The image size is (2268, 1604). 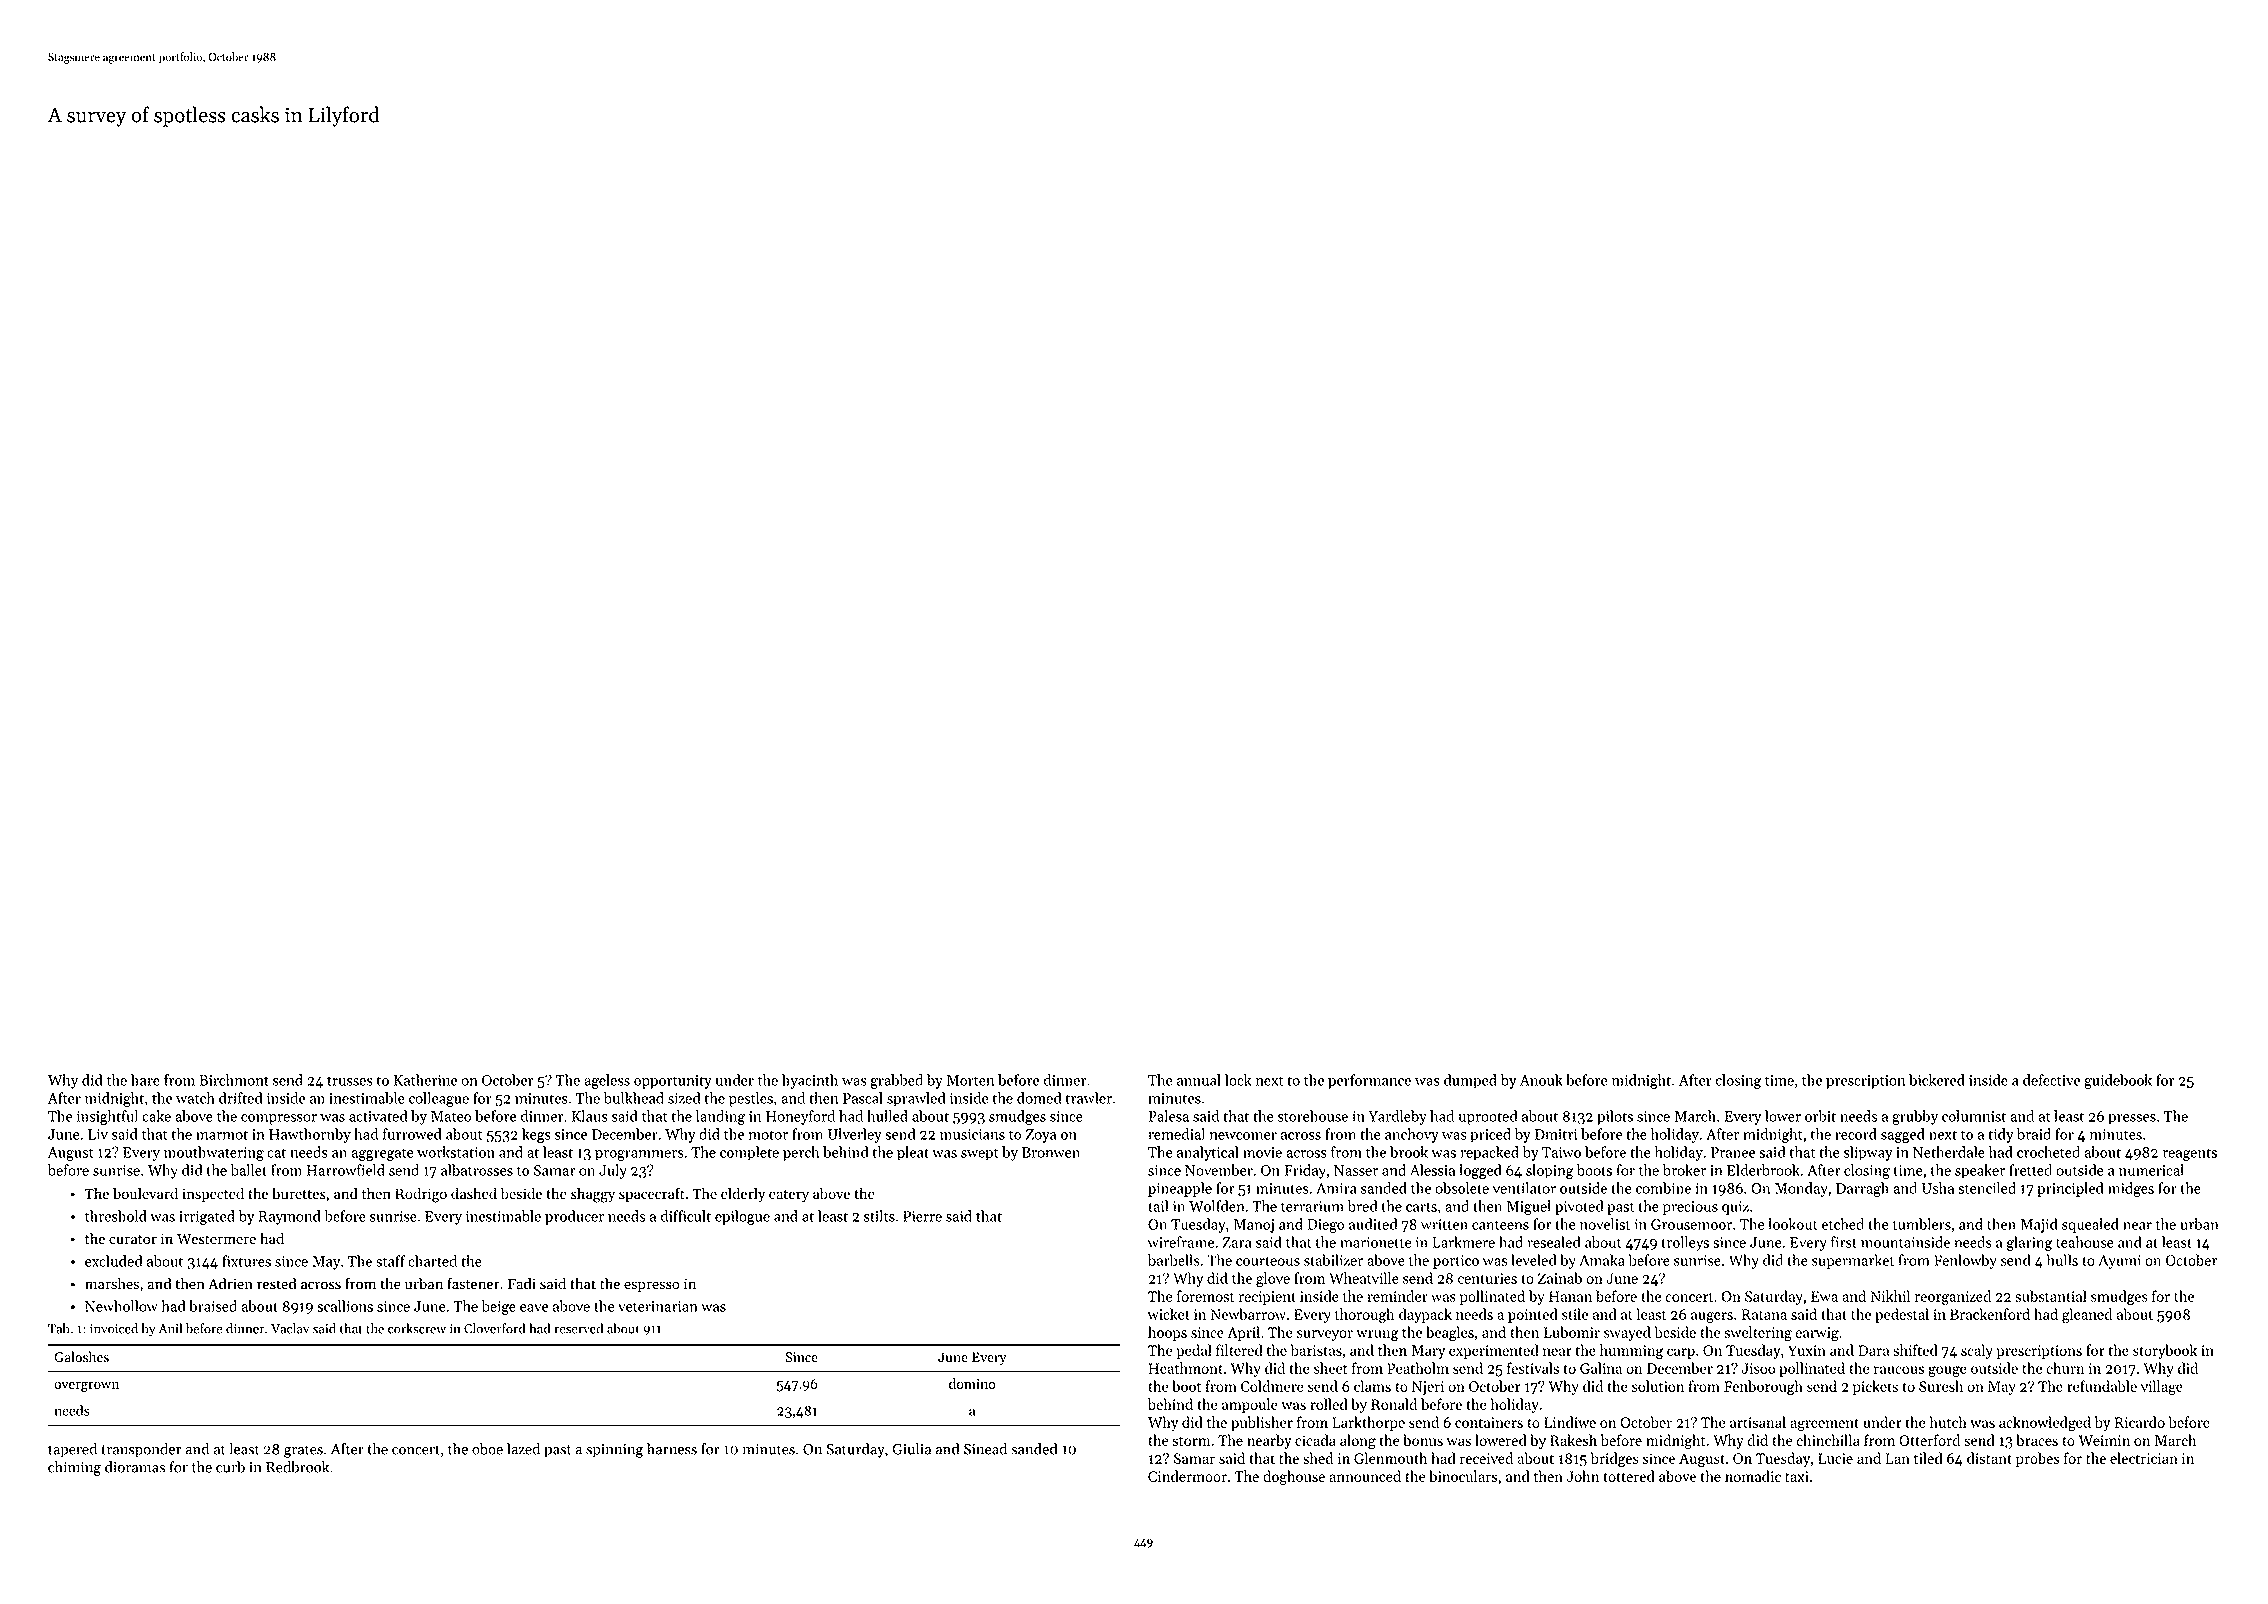 What do you see at coordinates (74, 1468) in the screenshot?
I see `chiming` at bounding box center [74, 1468].
